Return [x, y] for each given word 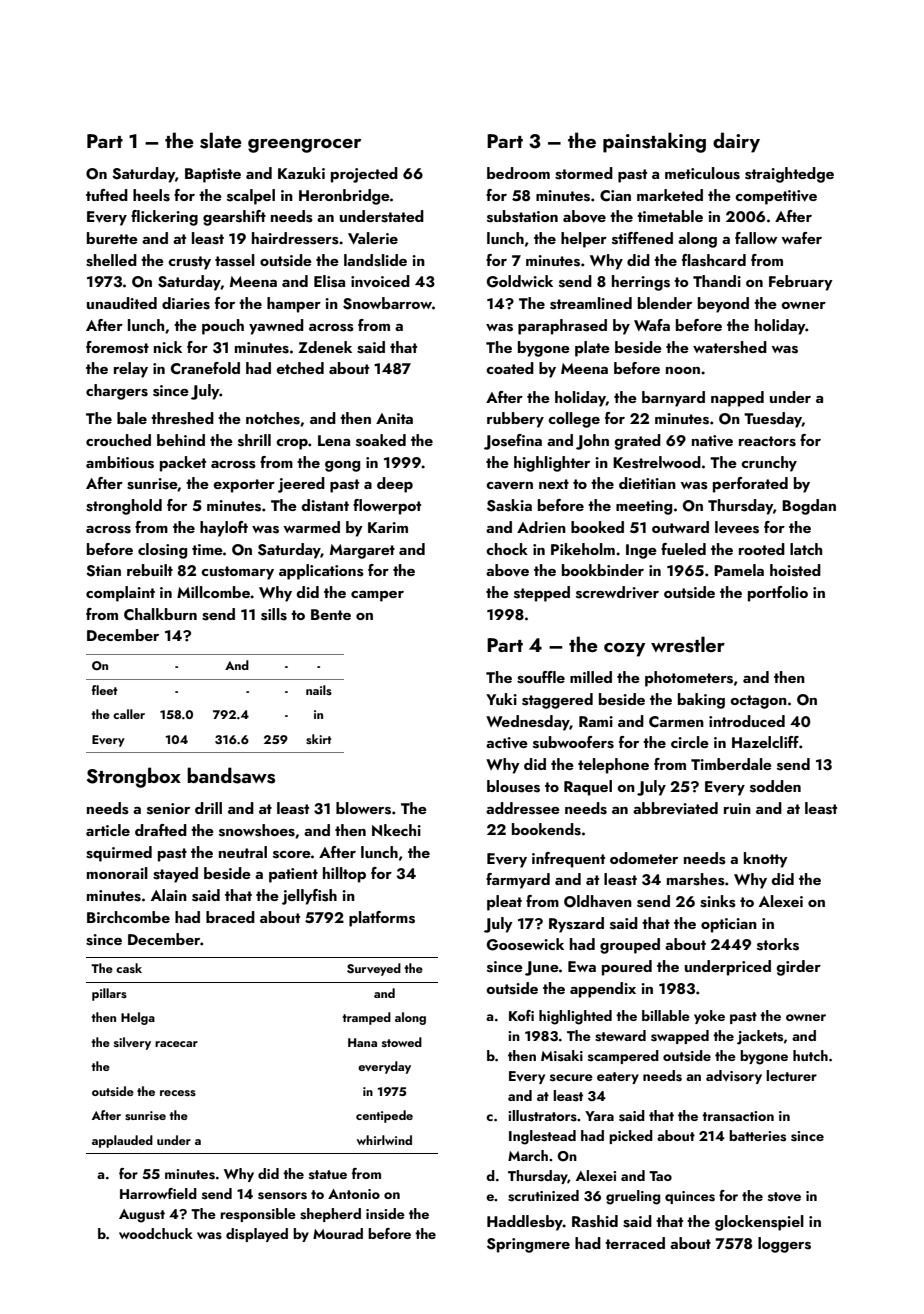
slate [221, 140]
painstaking [654, 142]
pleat [504, 903]
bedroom [518, 173]
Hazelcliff [765, 742]
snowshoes [257, 830]
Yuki [501, 699]
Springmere [528, 1245]
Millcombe [213, 592]
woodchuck [156, 1233]
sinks [718, 901]
